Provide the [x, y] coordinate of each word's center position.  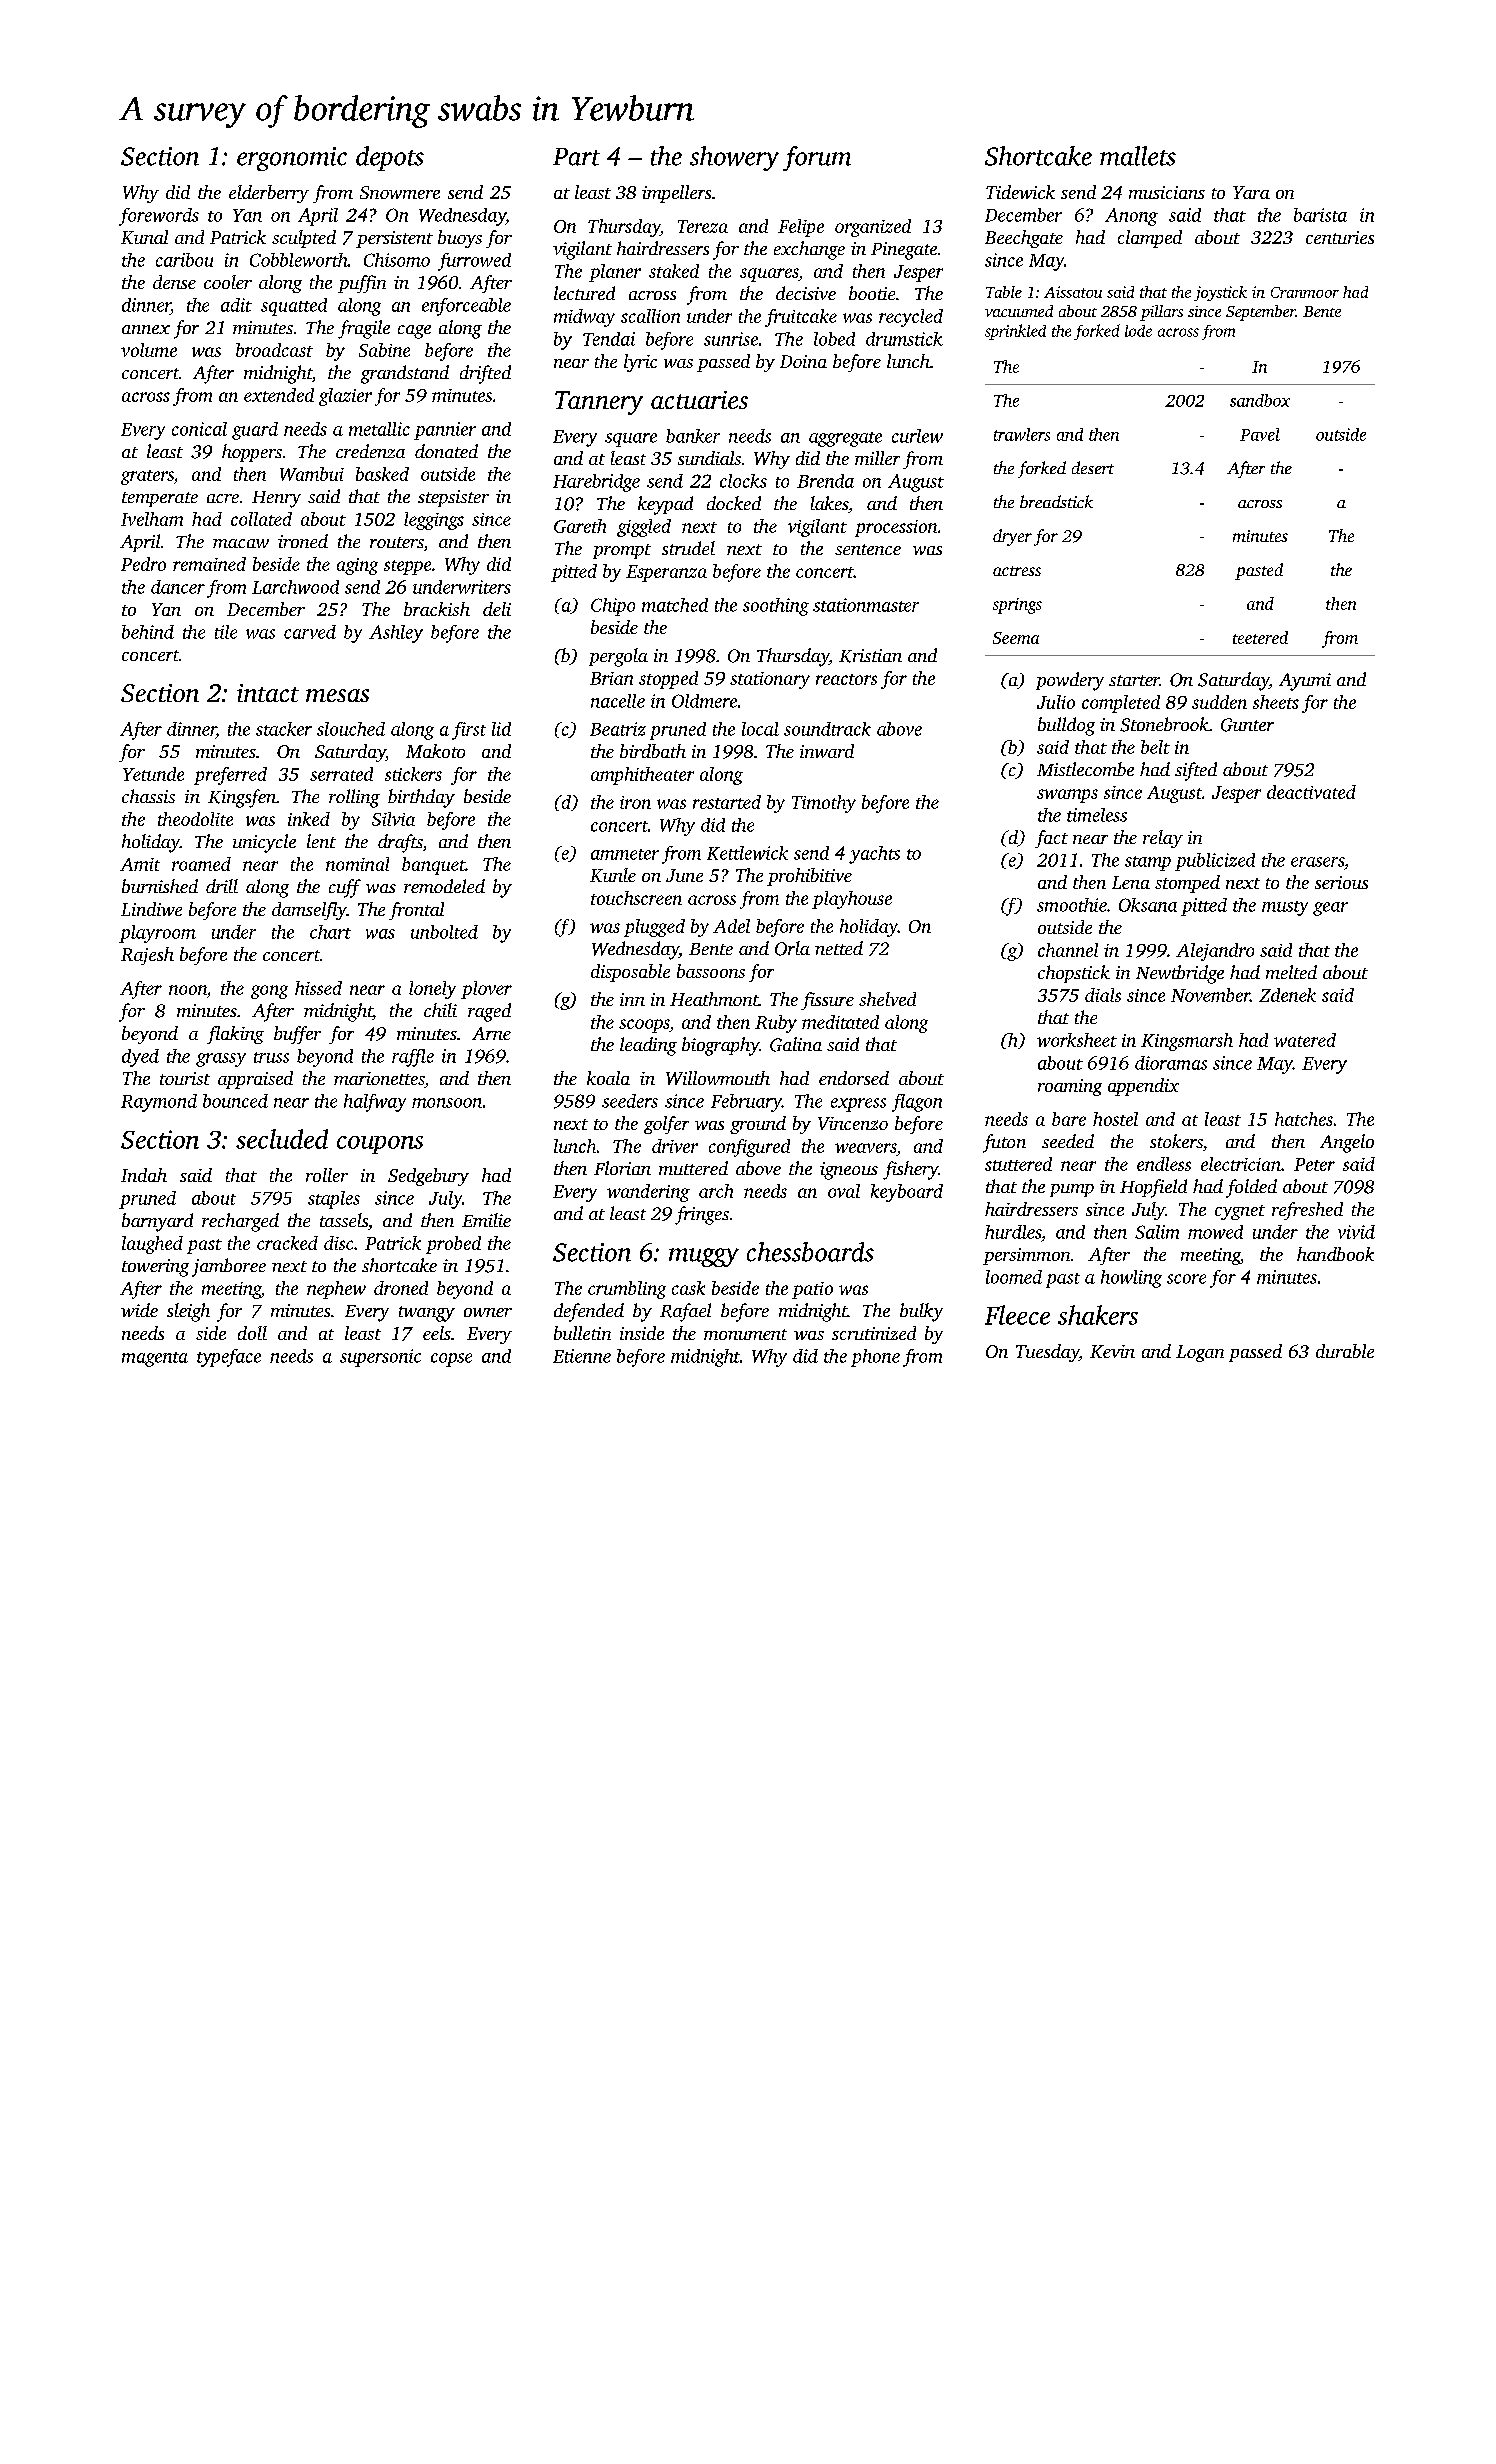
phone [875, 1358]
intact [268, 693]
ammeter [625, 854]
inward [827, 751]
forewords [159, 217]
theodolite [195, 819]
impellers [676, 194]
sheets [1276, 702]
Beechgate [1024, 239]
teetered [1260, 637]
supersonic [380, 1358]
